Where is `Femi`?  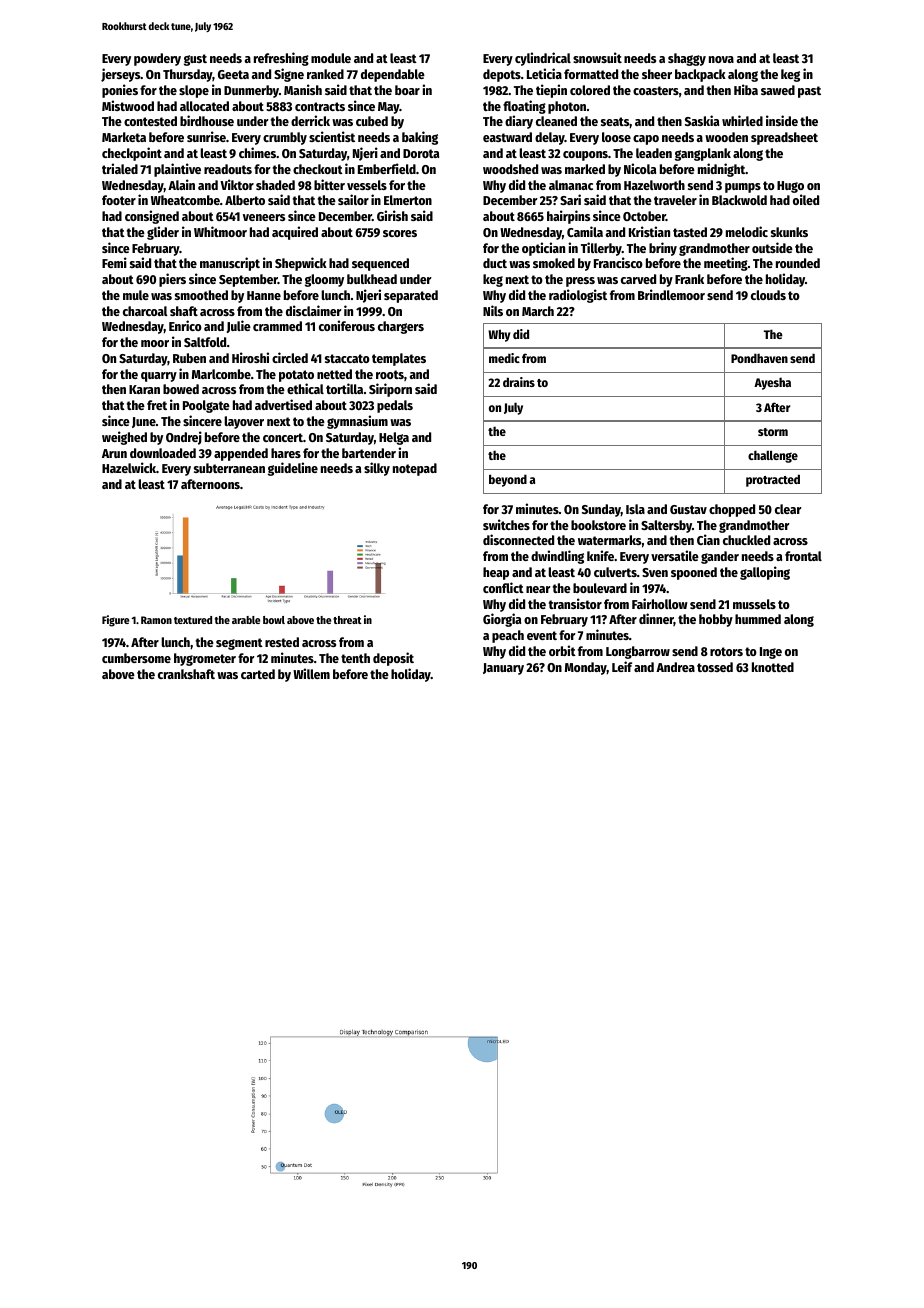 Femi is located at coordinates (114, 262).
